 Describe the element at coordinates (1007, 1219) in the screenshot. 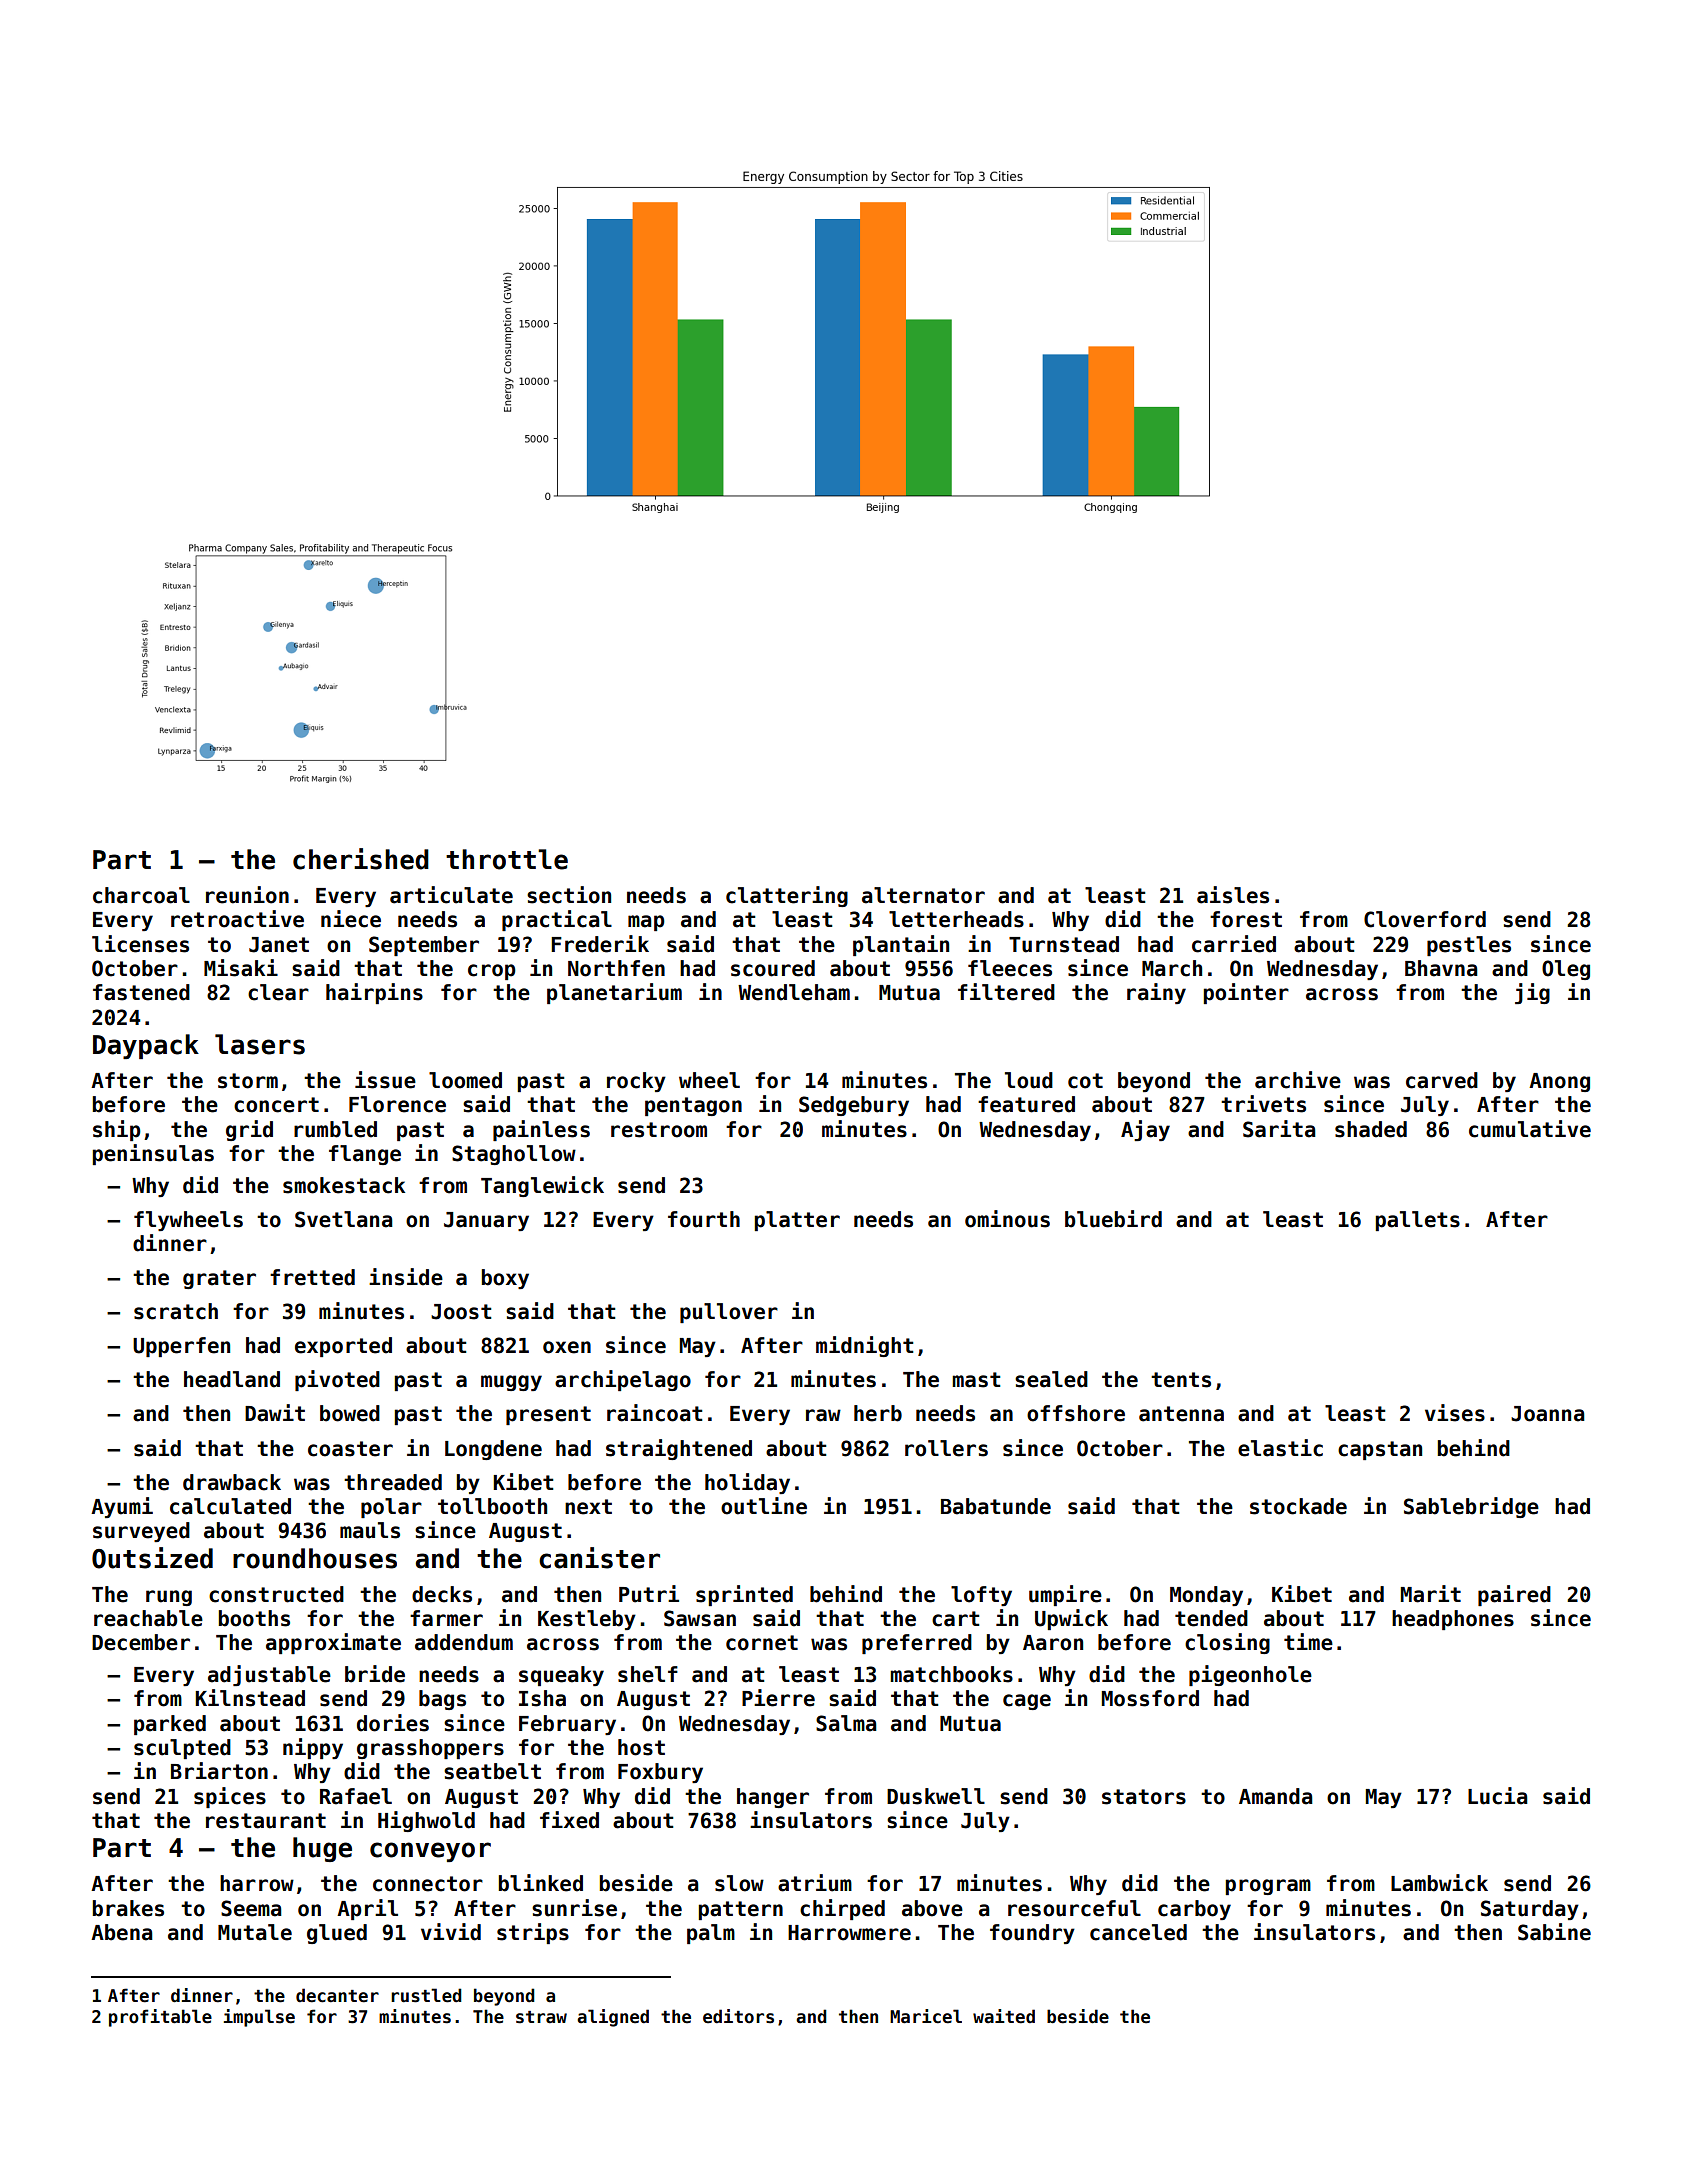

I see `ominous` at that location.
